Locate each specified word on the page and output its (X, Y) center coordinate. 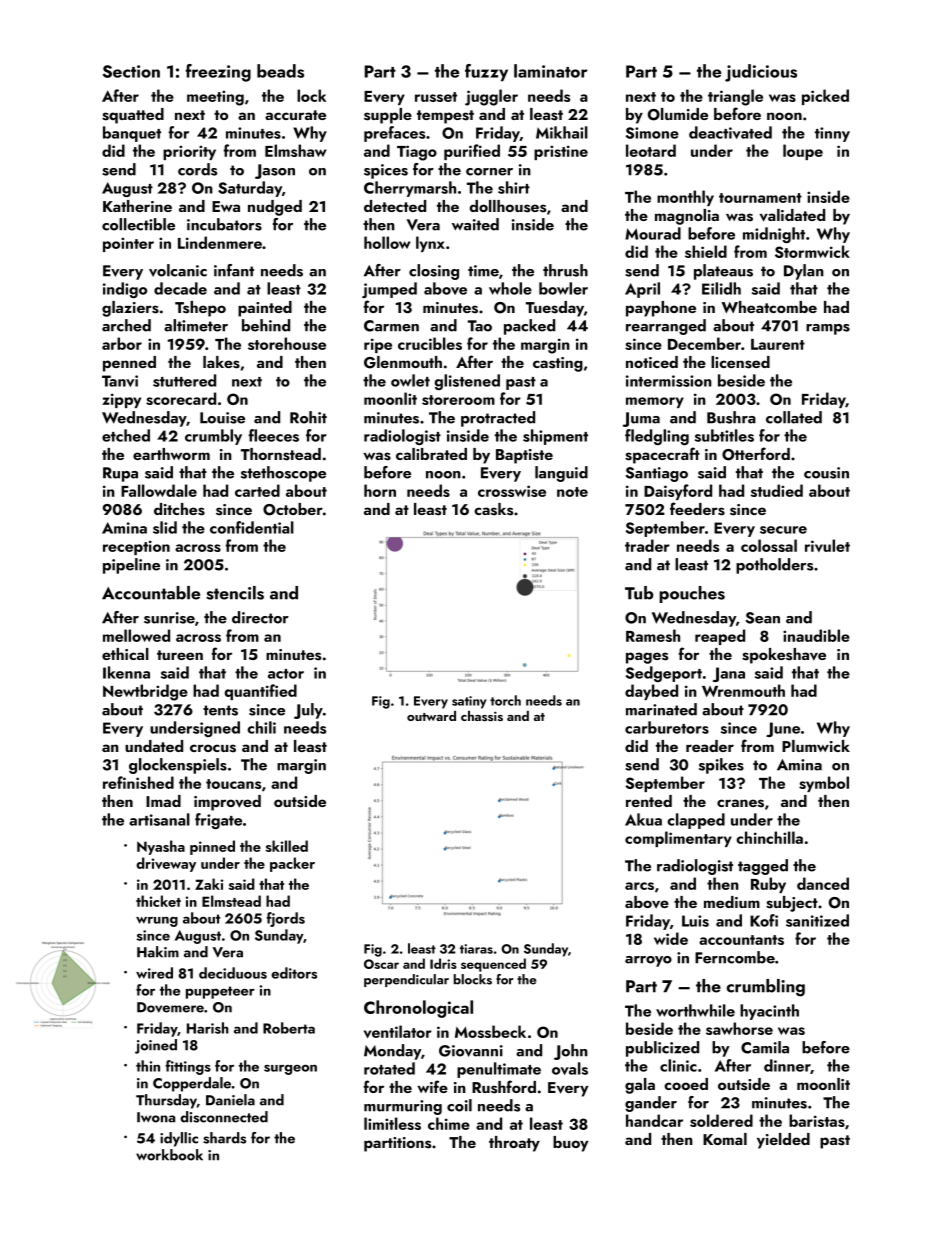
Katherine (137, 206)
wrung (157, 922)
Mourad (653, 233)
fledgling (657, 437)
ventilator (398, 1031)
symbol (824, 784)
